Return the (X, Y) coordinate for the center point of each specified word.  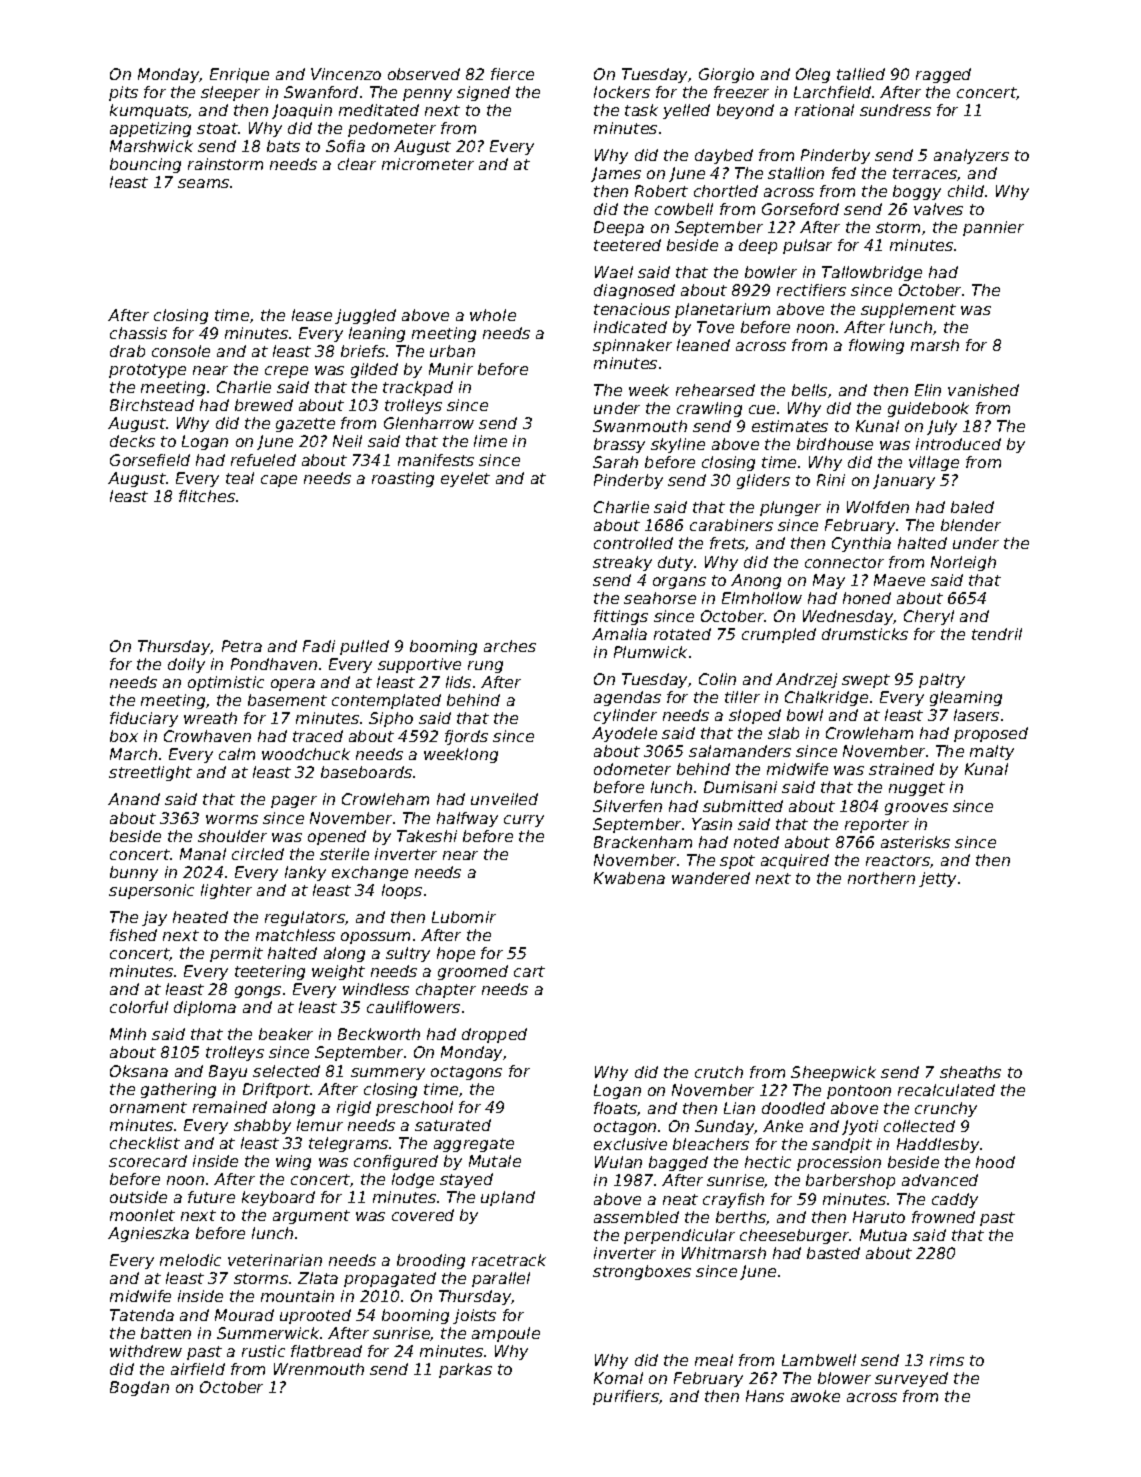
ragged (943, 75)
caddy (955, 1200)
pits (123, 93)
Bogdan (139, 1388)
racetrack (509, 1260)
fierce (512, 74)
